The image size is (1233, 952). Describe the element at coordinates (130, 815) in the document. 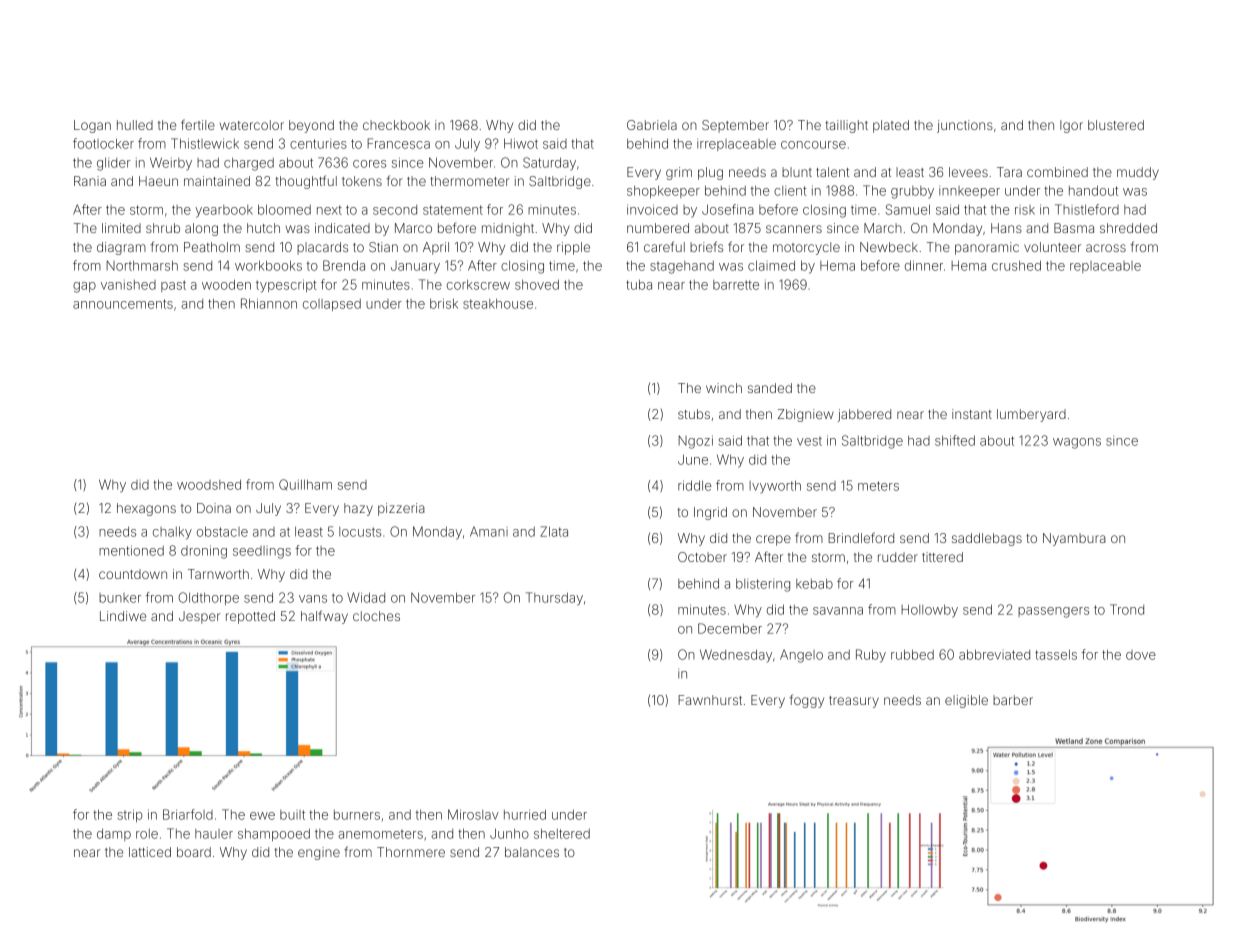

I see `strip` at that location.
